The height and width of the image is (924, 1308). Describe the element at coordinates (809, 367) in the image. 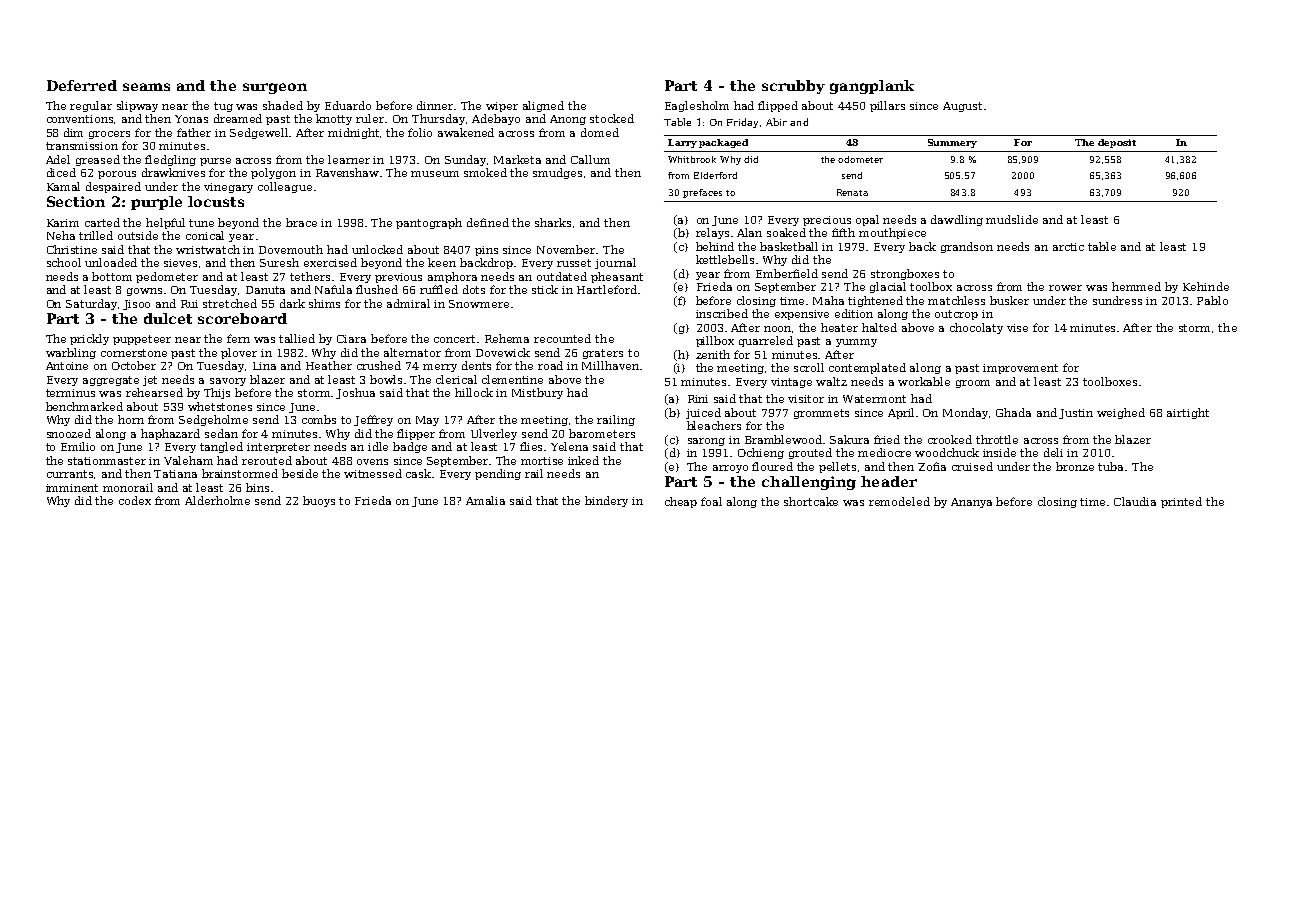

I see `scroll` at that location.
